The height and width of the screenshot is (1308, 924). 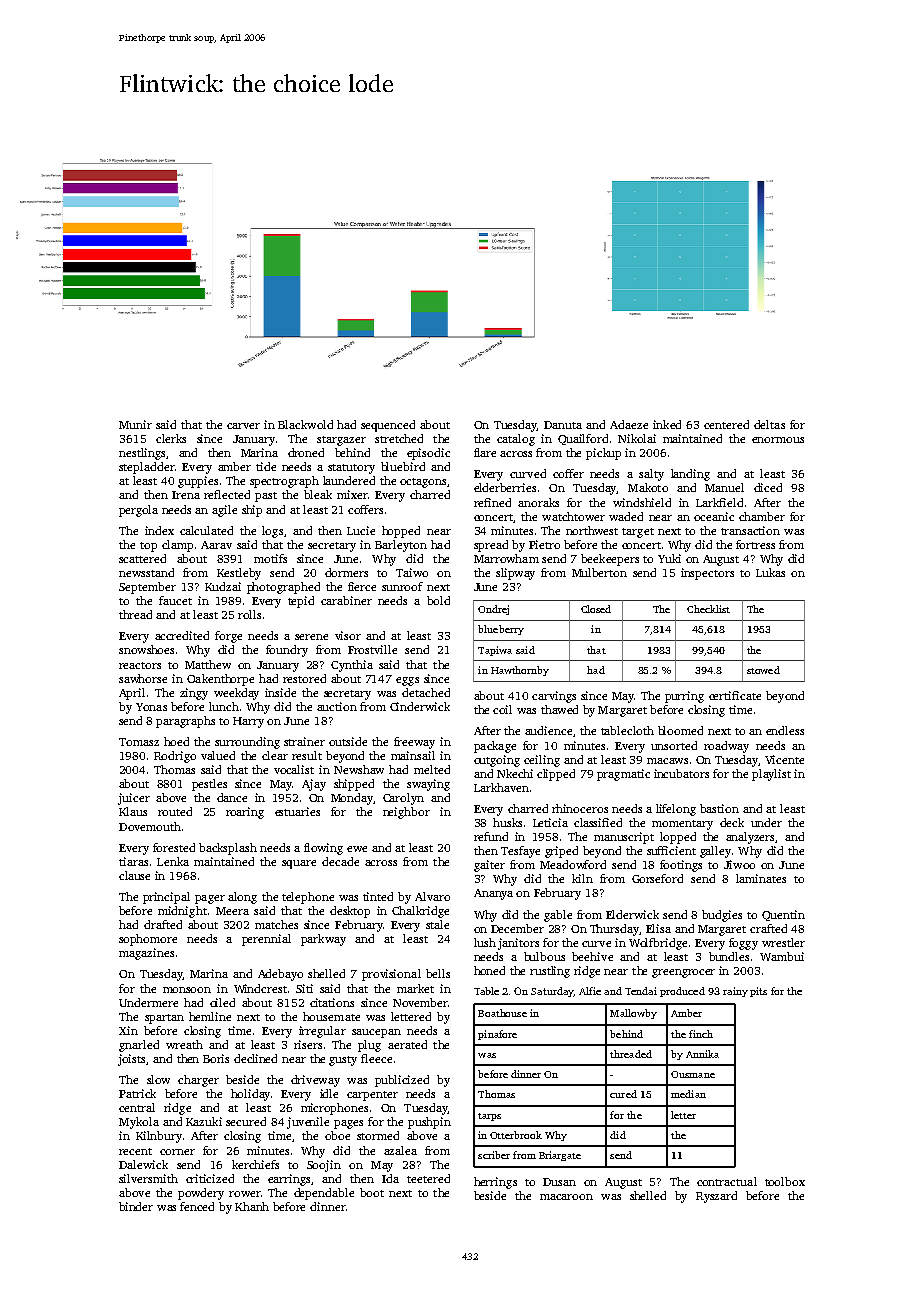 I want to click on nestlings, so click(x=142, y=454).
